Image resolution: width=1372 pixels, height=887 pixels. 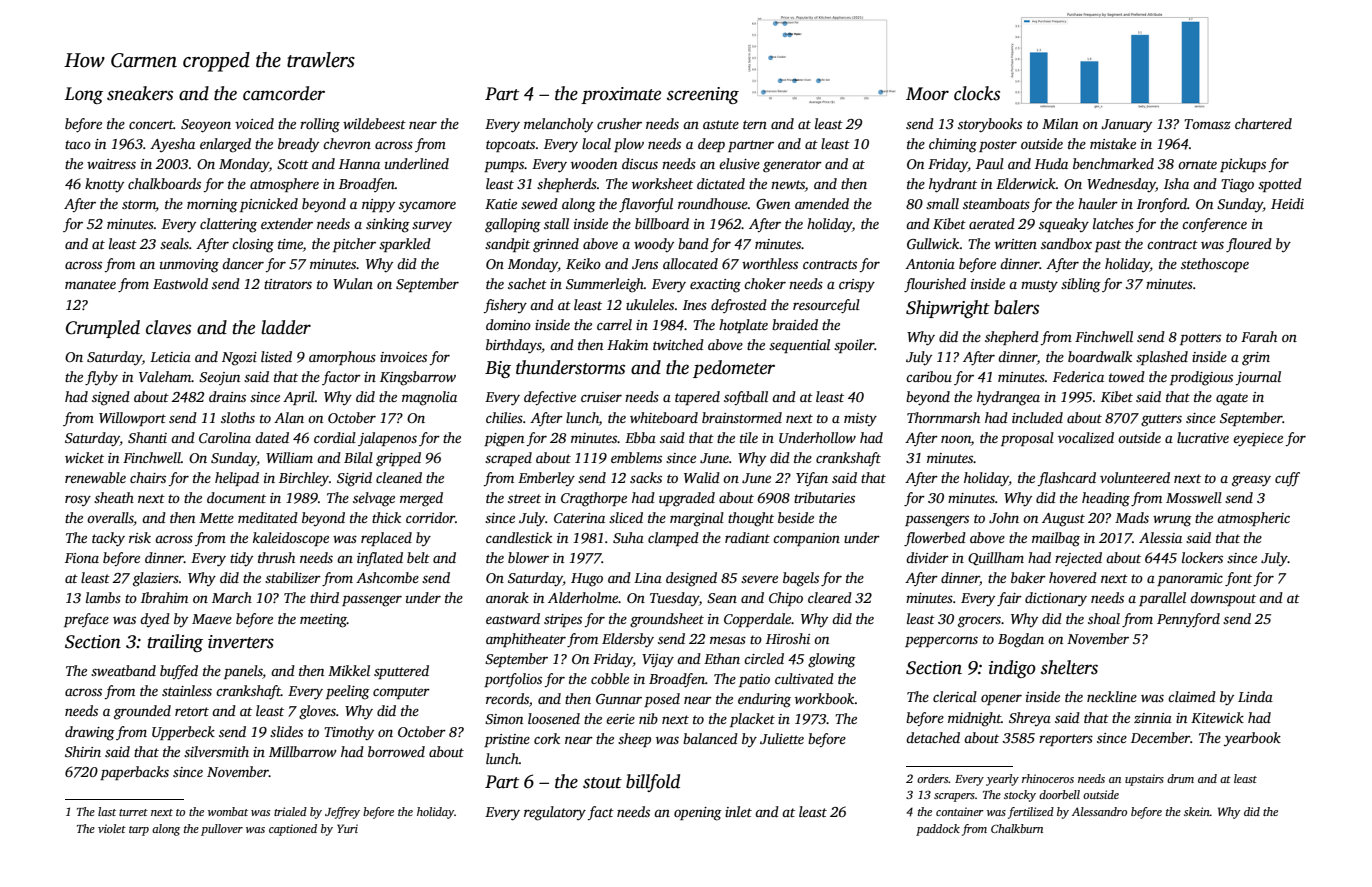 What do you see at coordinates (133, 812) in the screenshot?
I see `turret` at bounding box center [133, 812].
